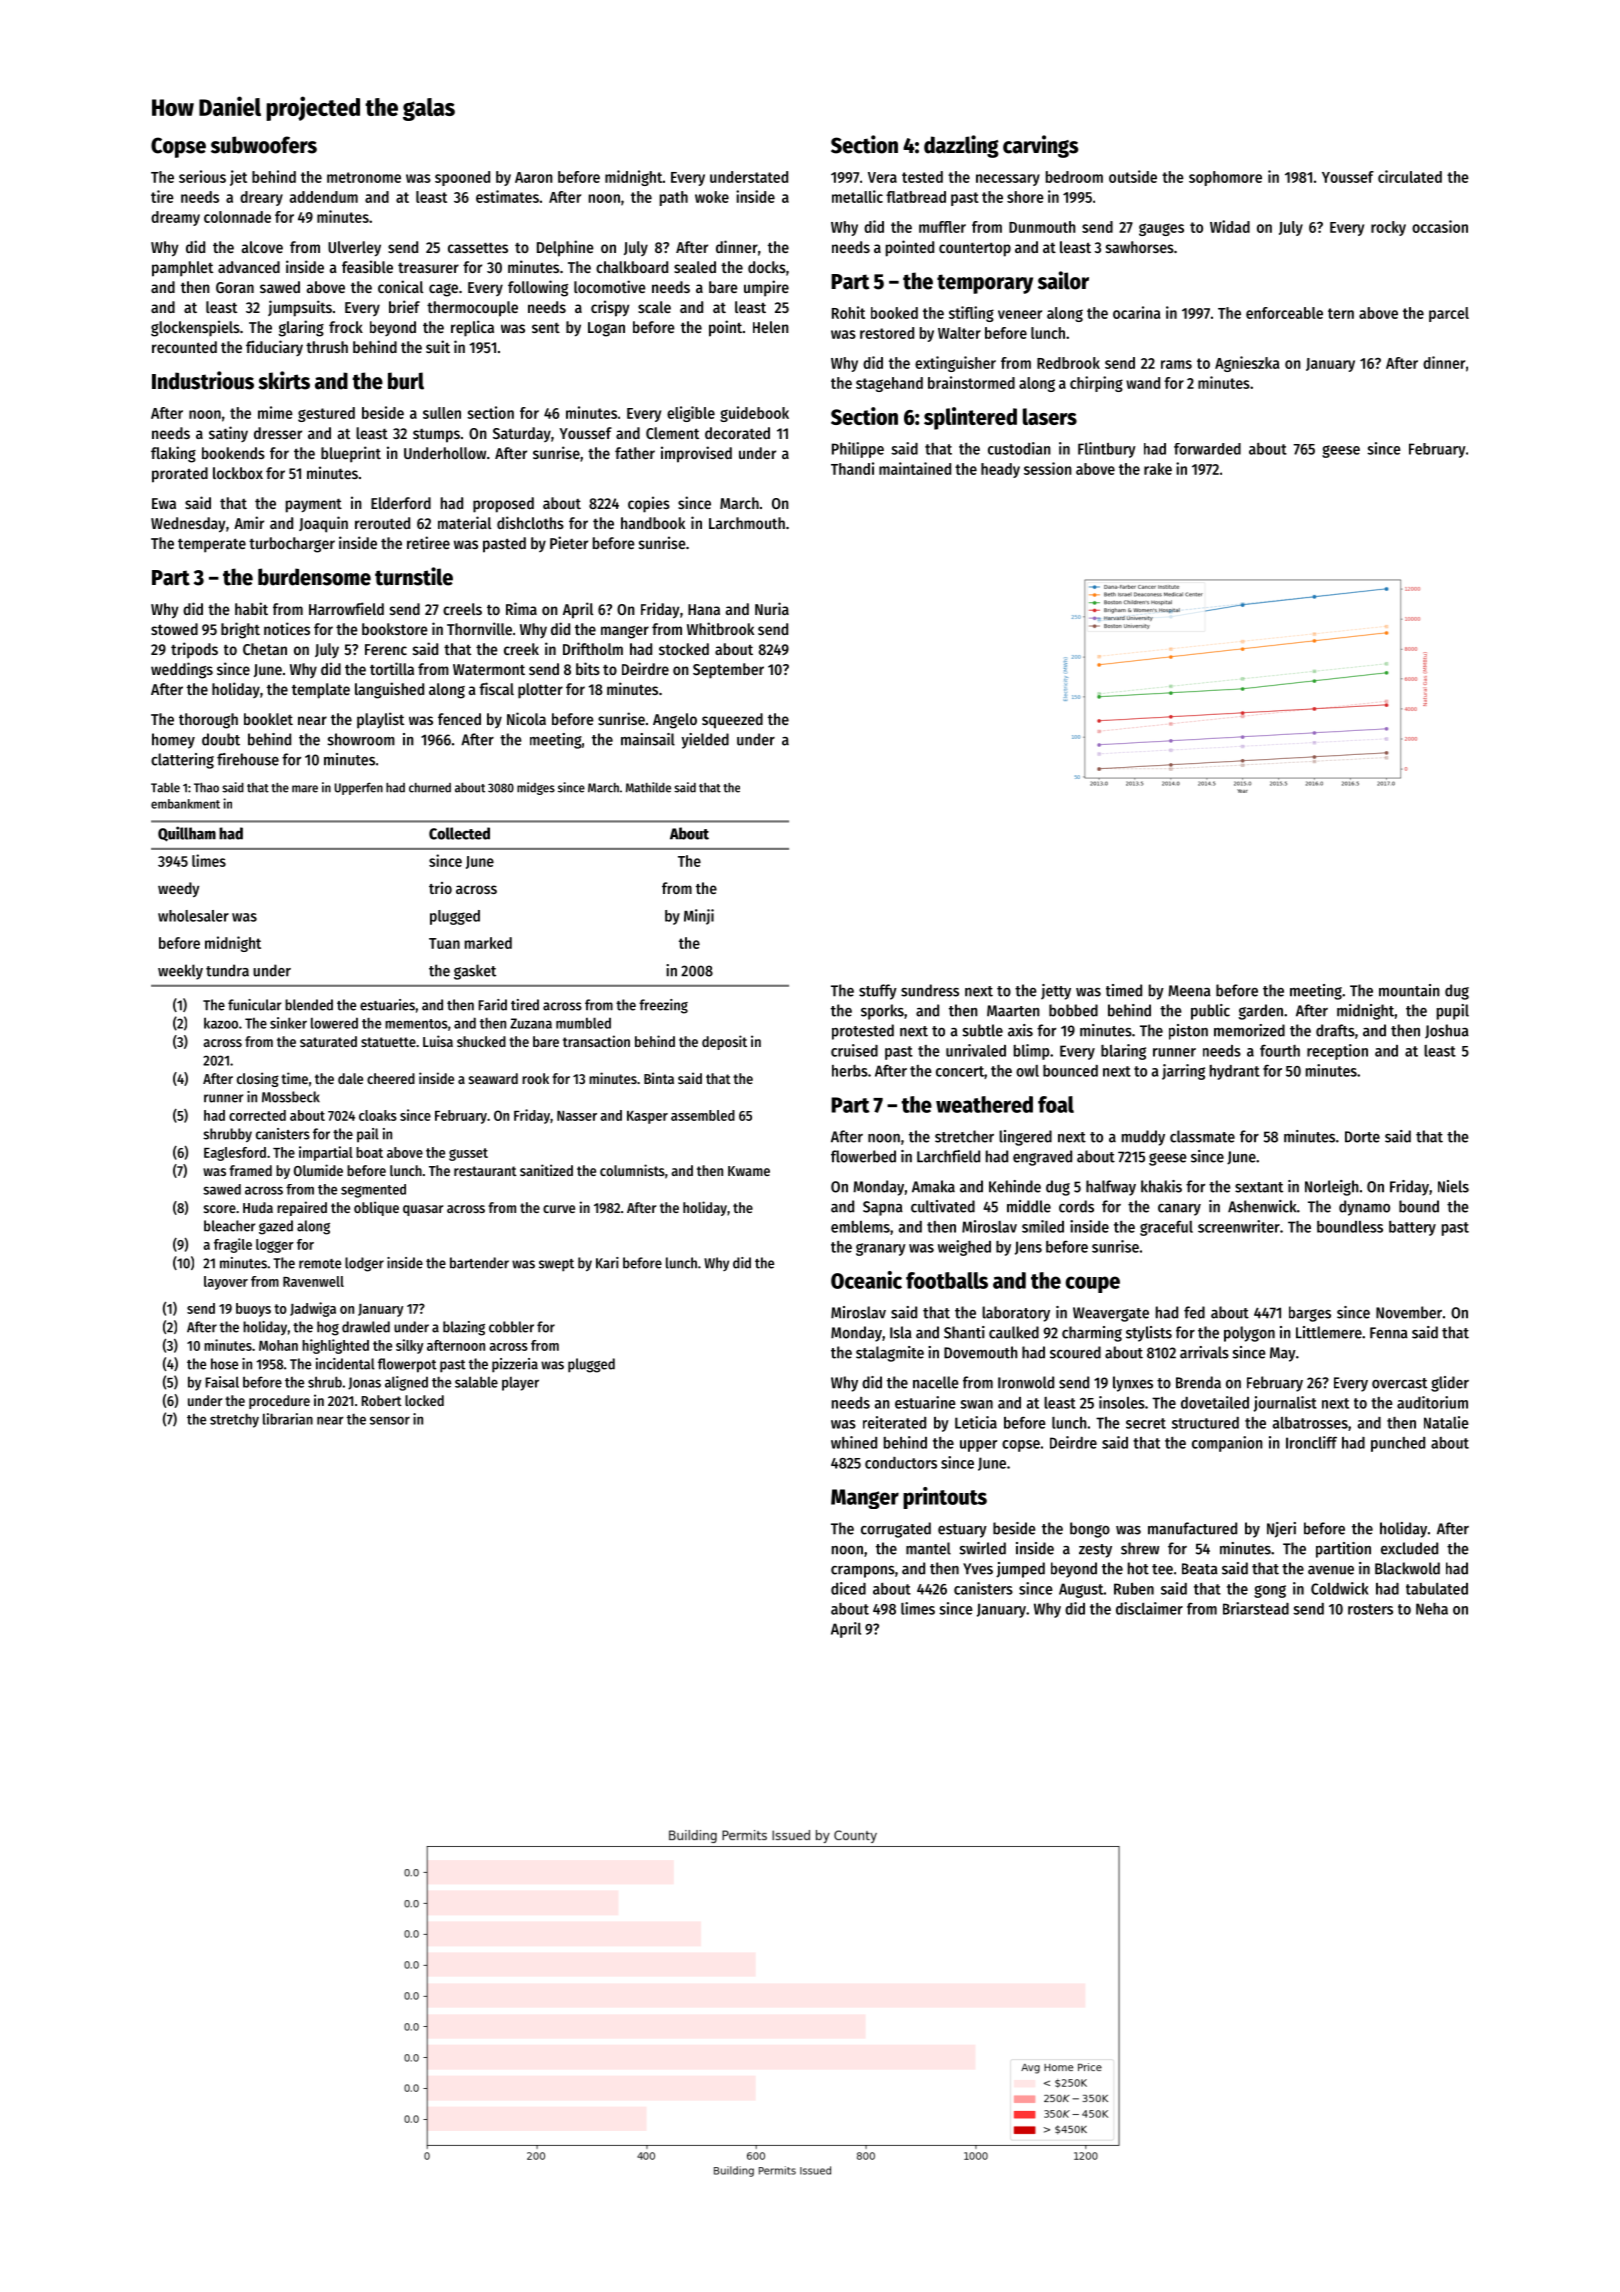  Describe the element at coordinates (1329, 1332) in the screenshot. I see `Littlemere` at that location.
